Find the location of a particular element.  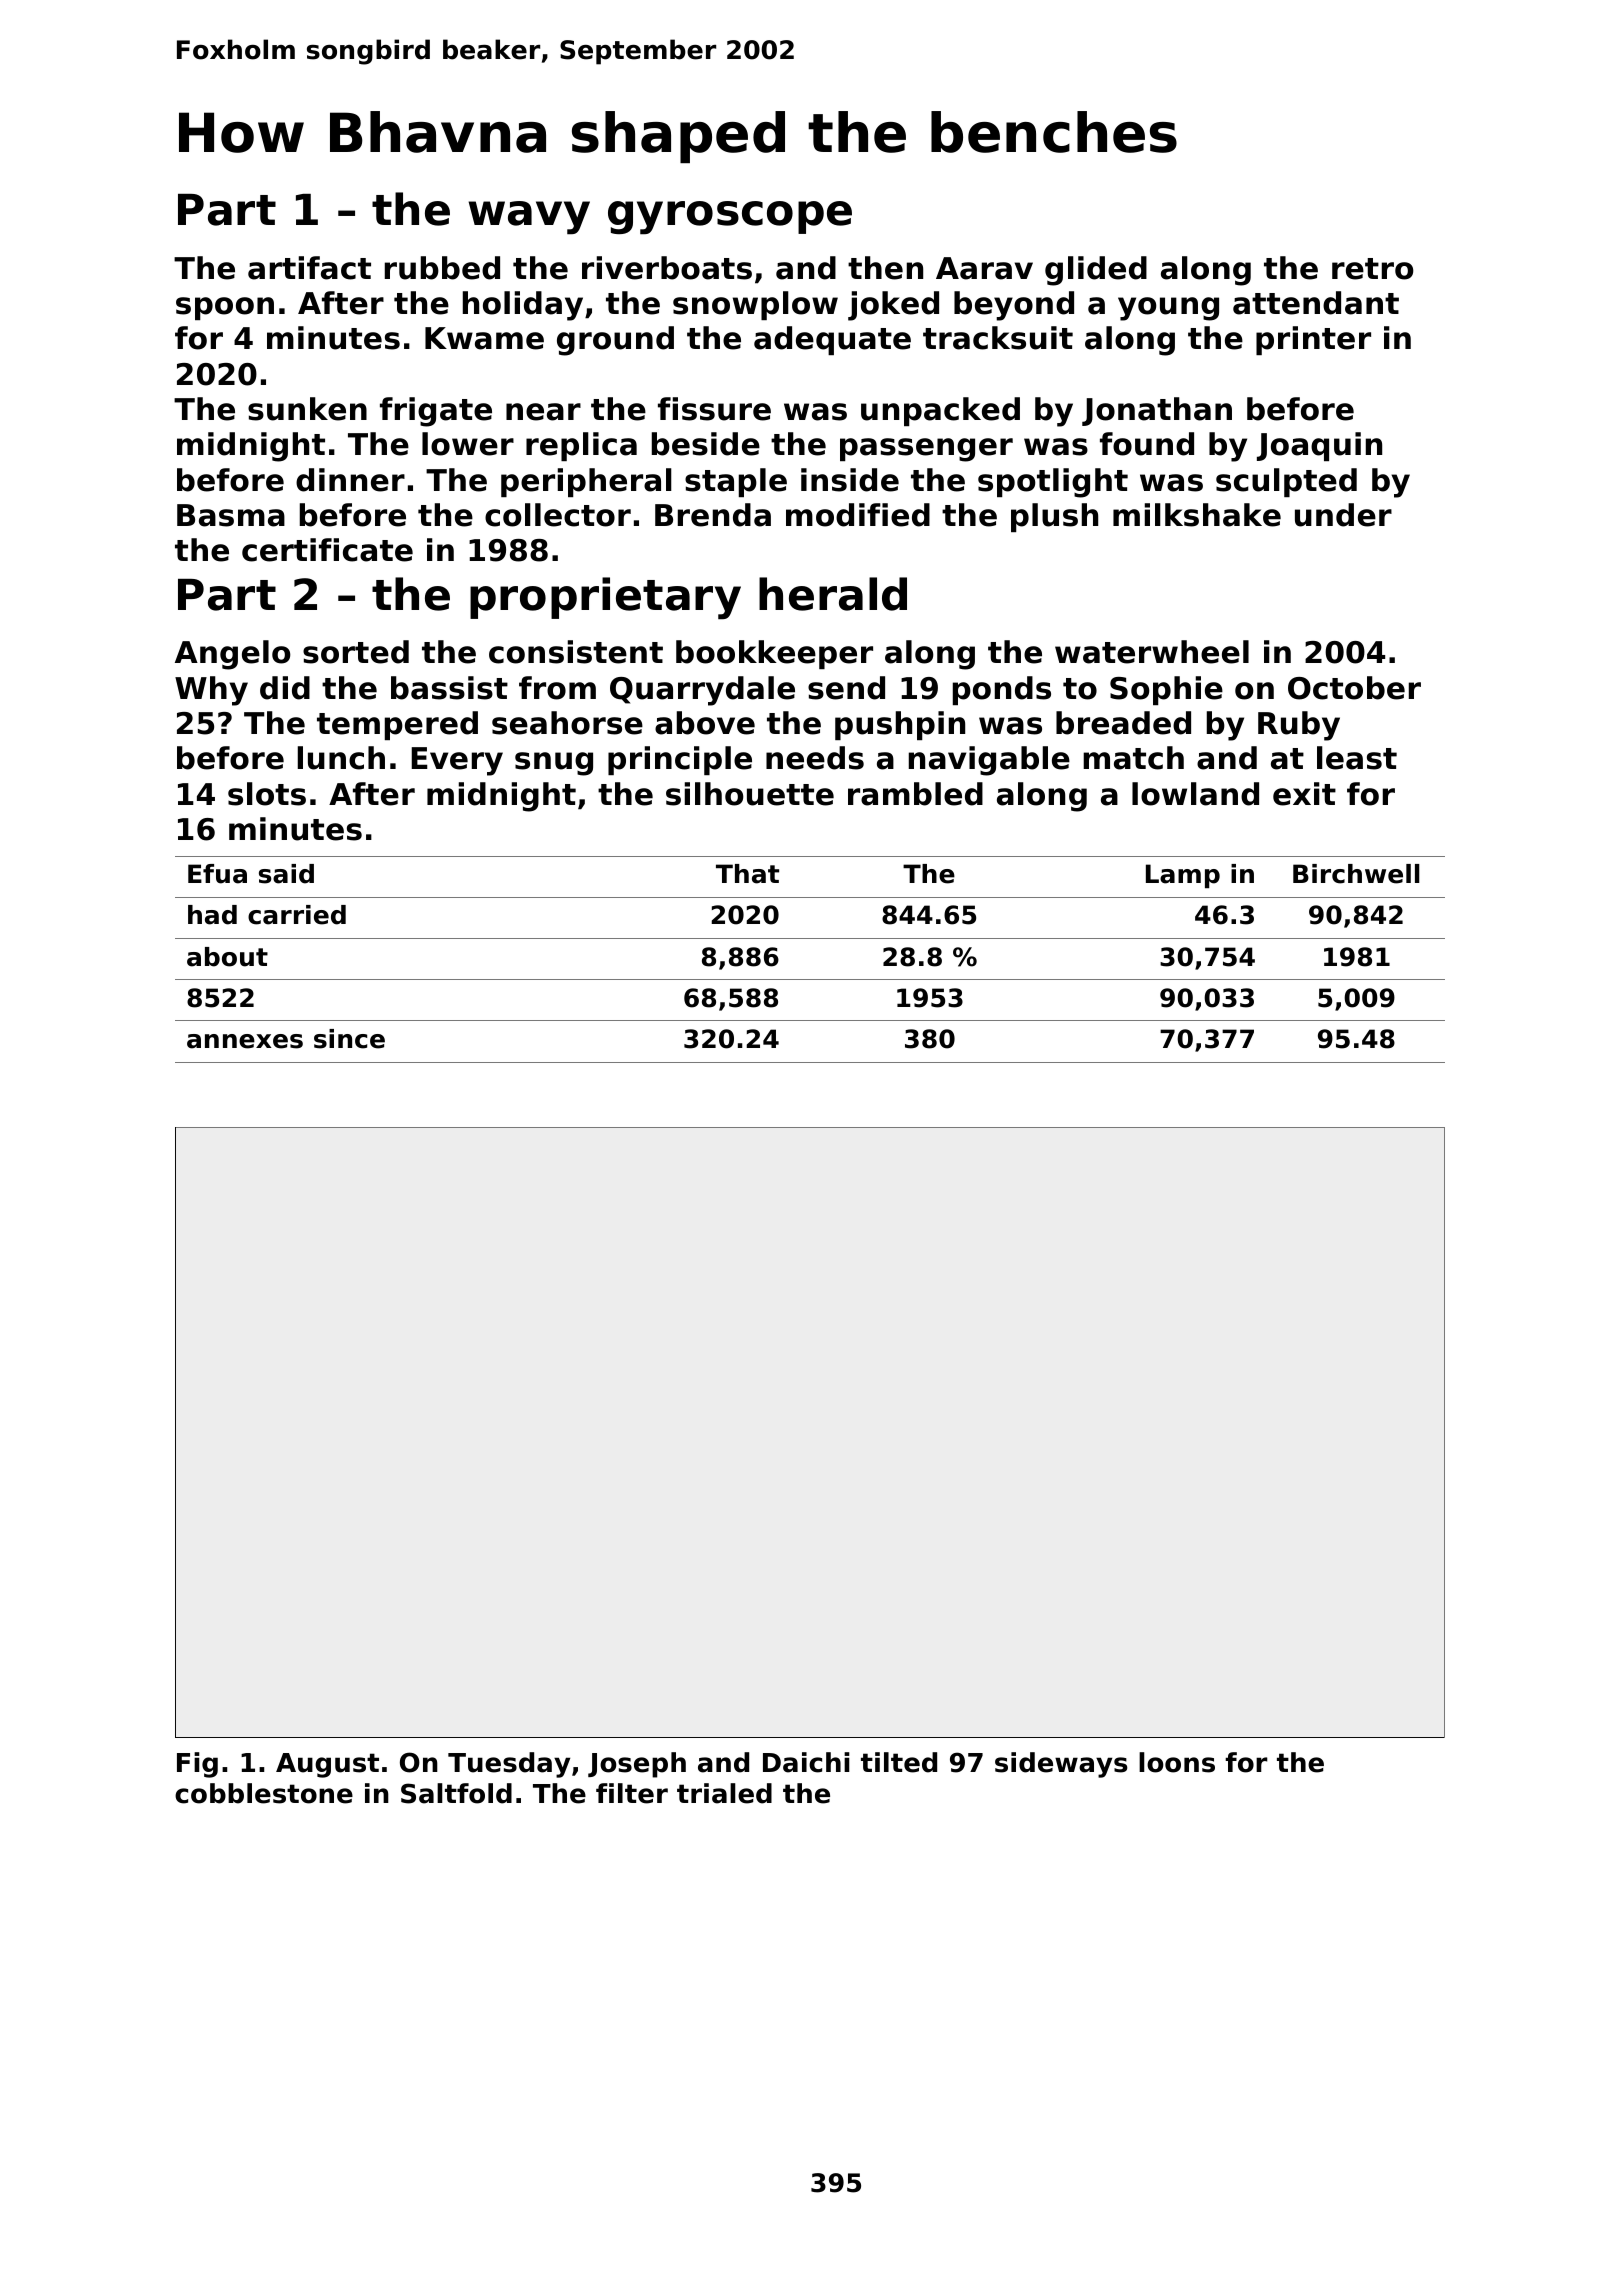

That is located at coordinates (747, 874).
